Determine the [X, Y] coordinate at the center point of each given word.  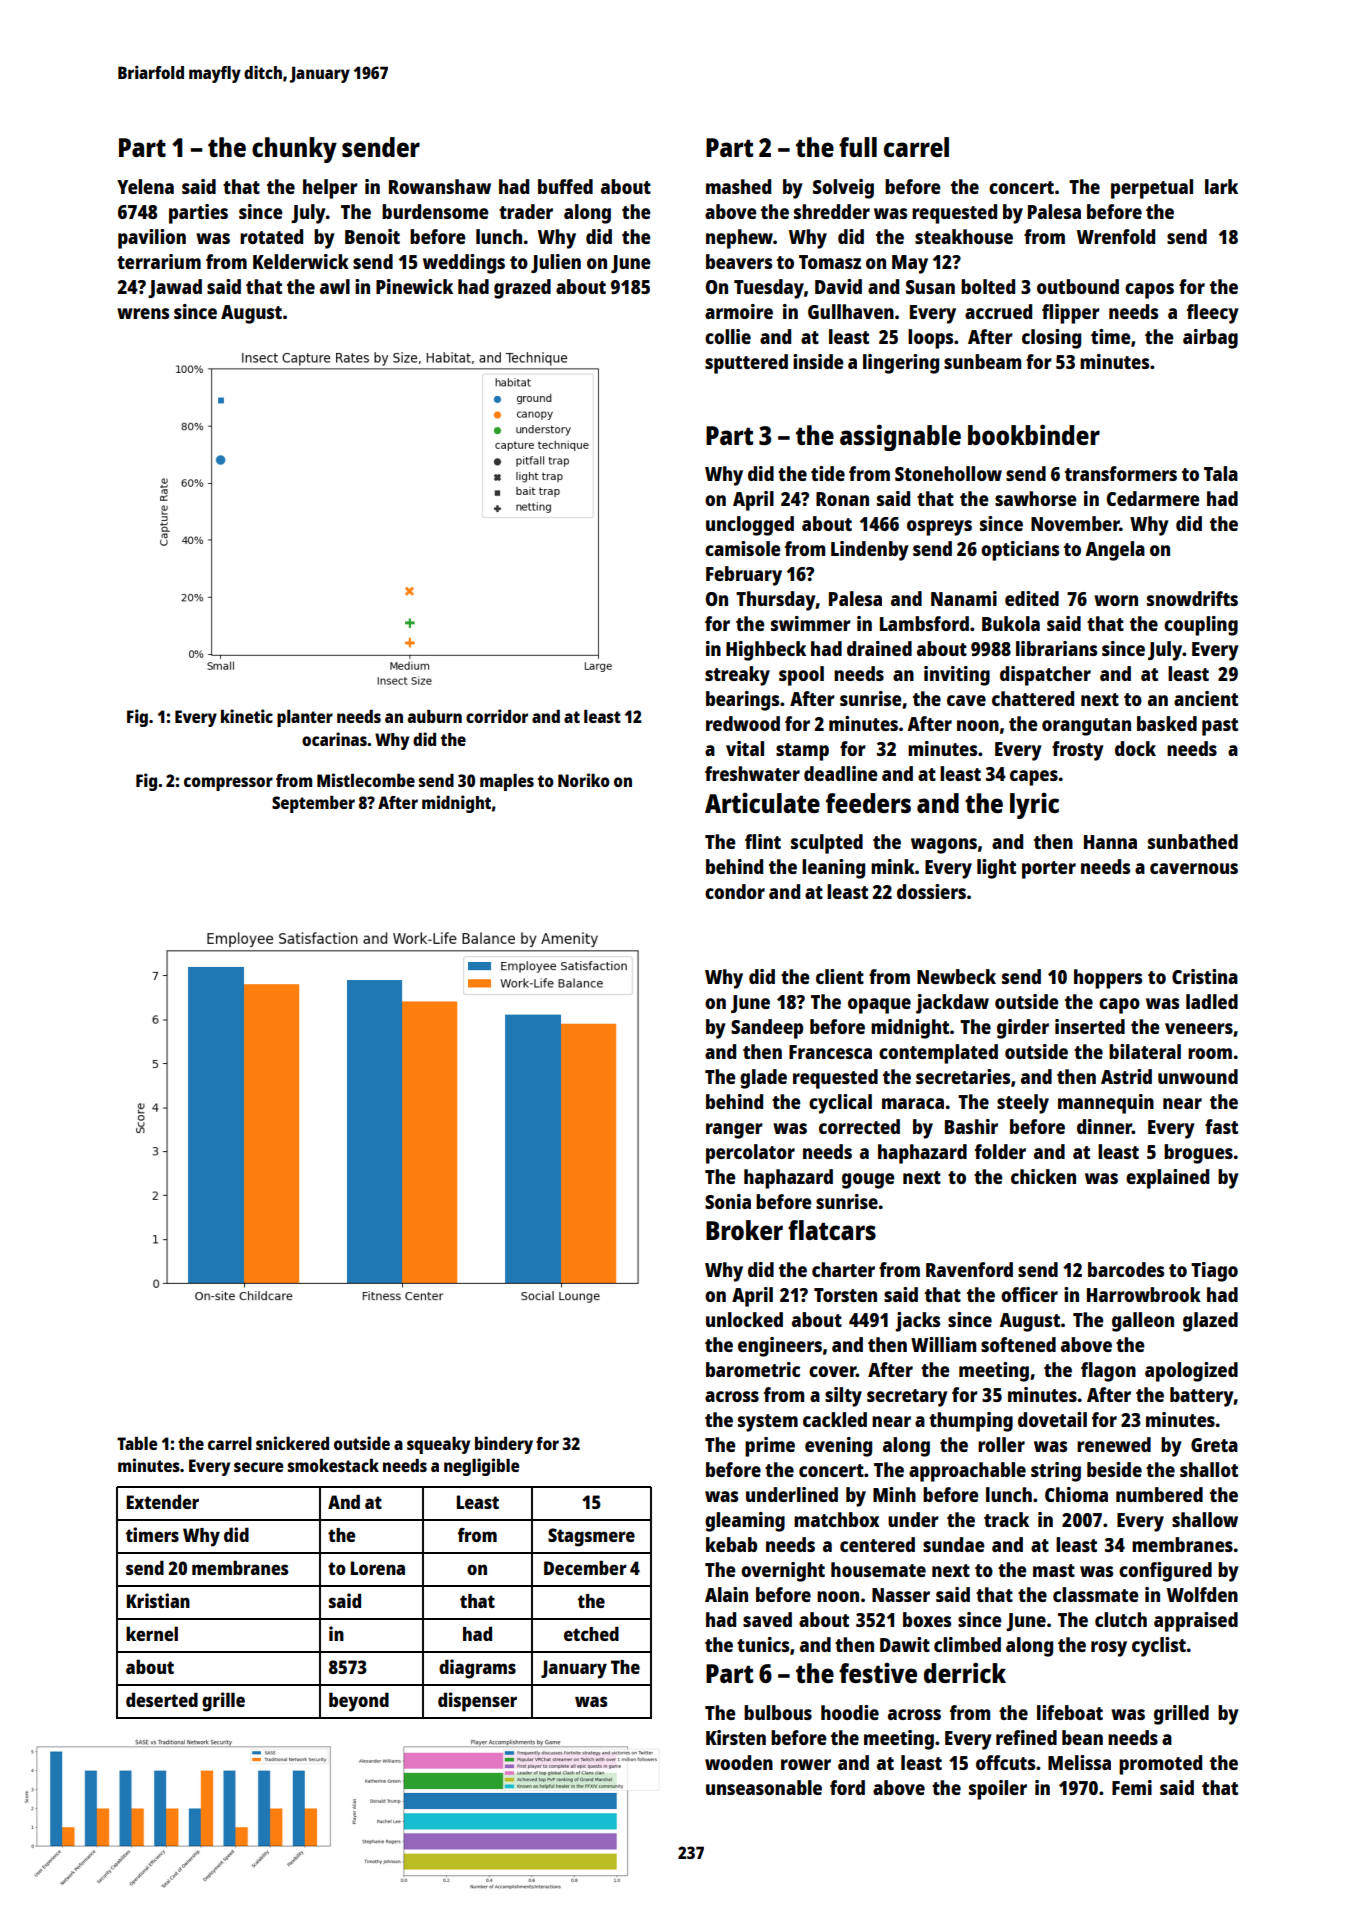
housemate [878, 1569]
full [858, 147]
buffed [565, 186]
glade [763, 1079]
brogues [1198, 1154]
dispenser [477, 1702]
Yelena [145, 186]
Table [137, 1443]
